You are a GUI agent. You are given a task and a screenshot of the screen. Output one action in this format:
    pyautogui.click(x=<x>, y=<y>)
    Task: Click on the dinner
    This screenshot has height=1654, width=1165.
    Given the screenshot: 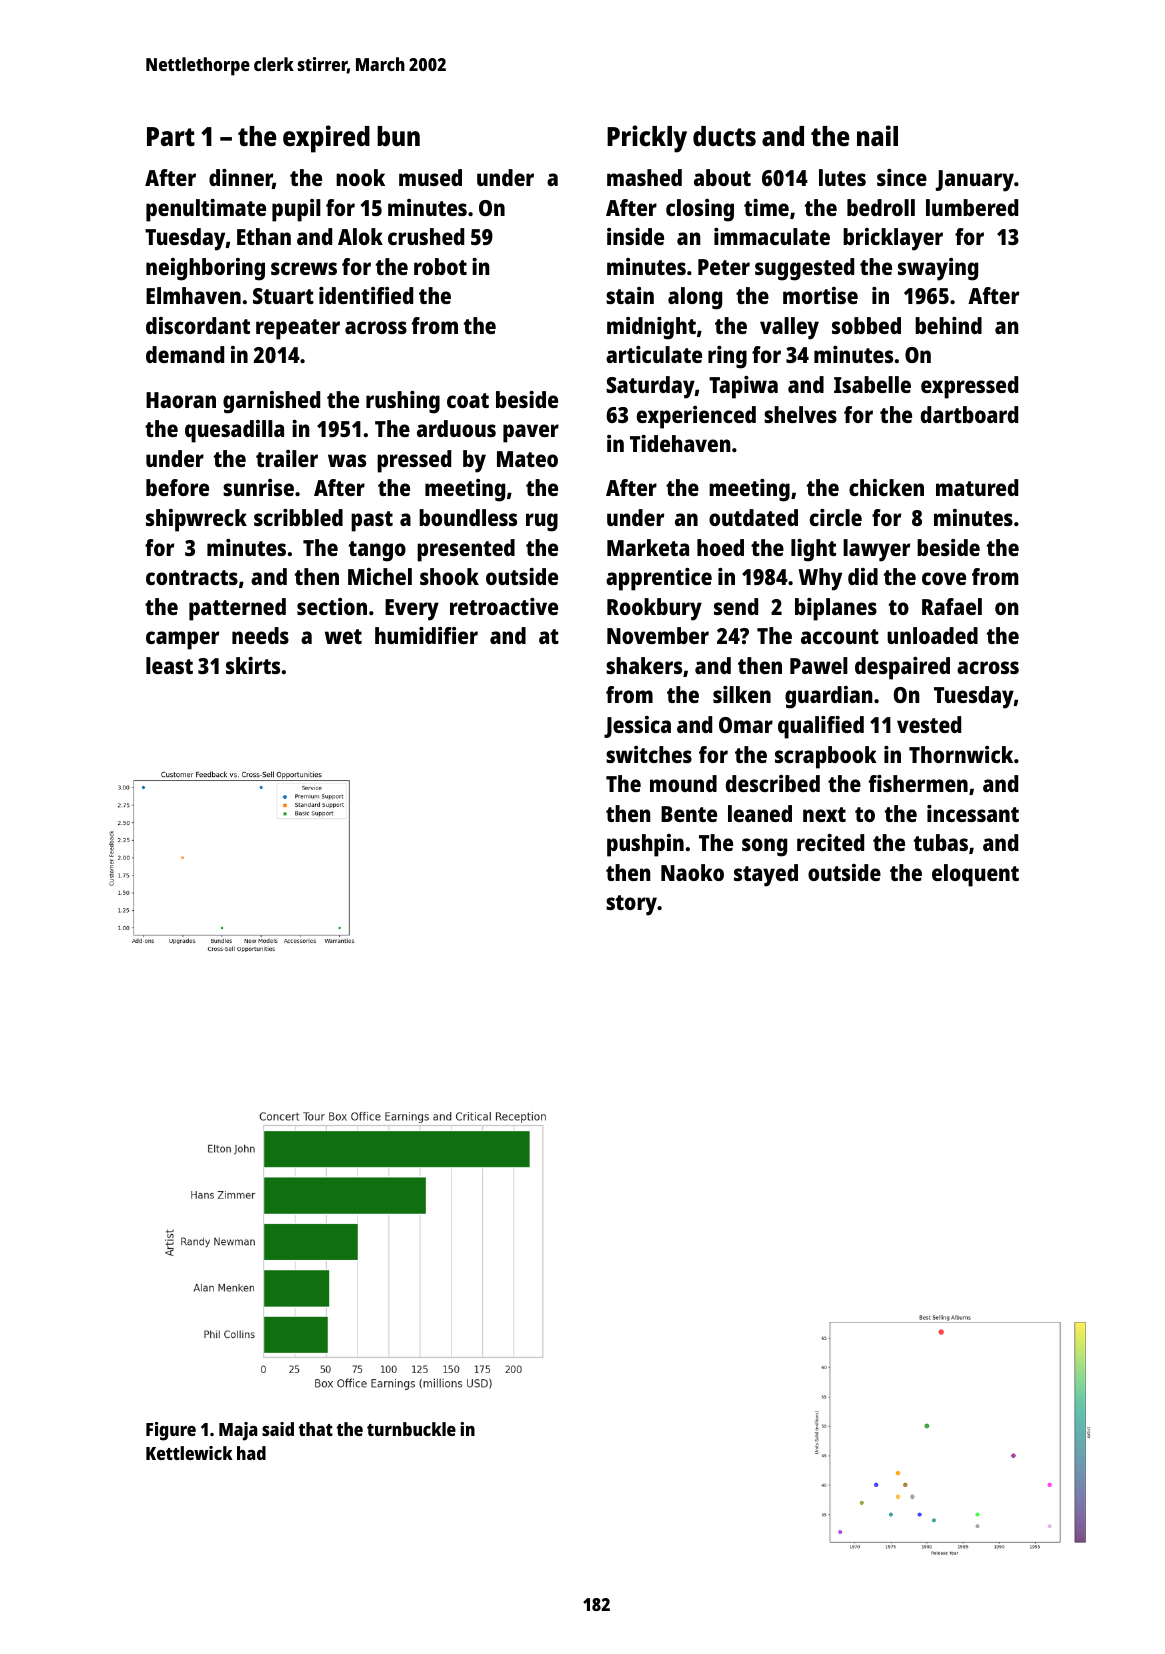 What is the action you would take?
    pyautogui.click(x=241, y=179)
